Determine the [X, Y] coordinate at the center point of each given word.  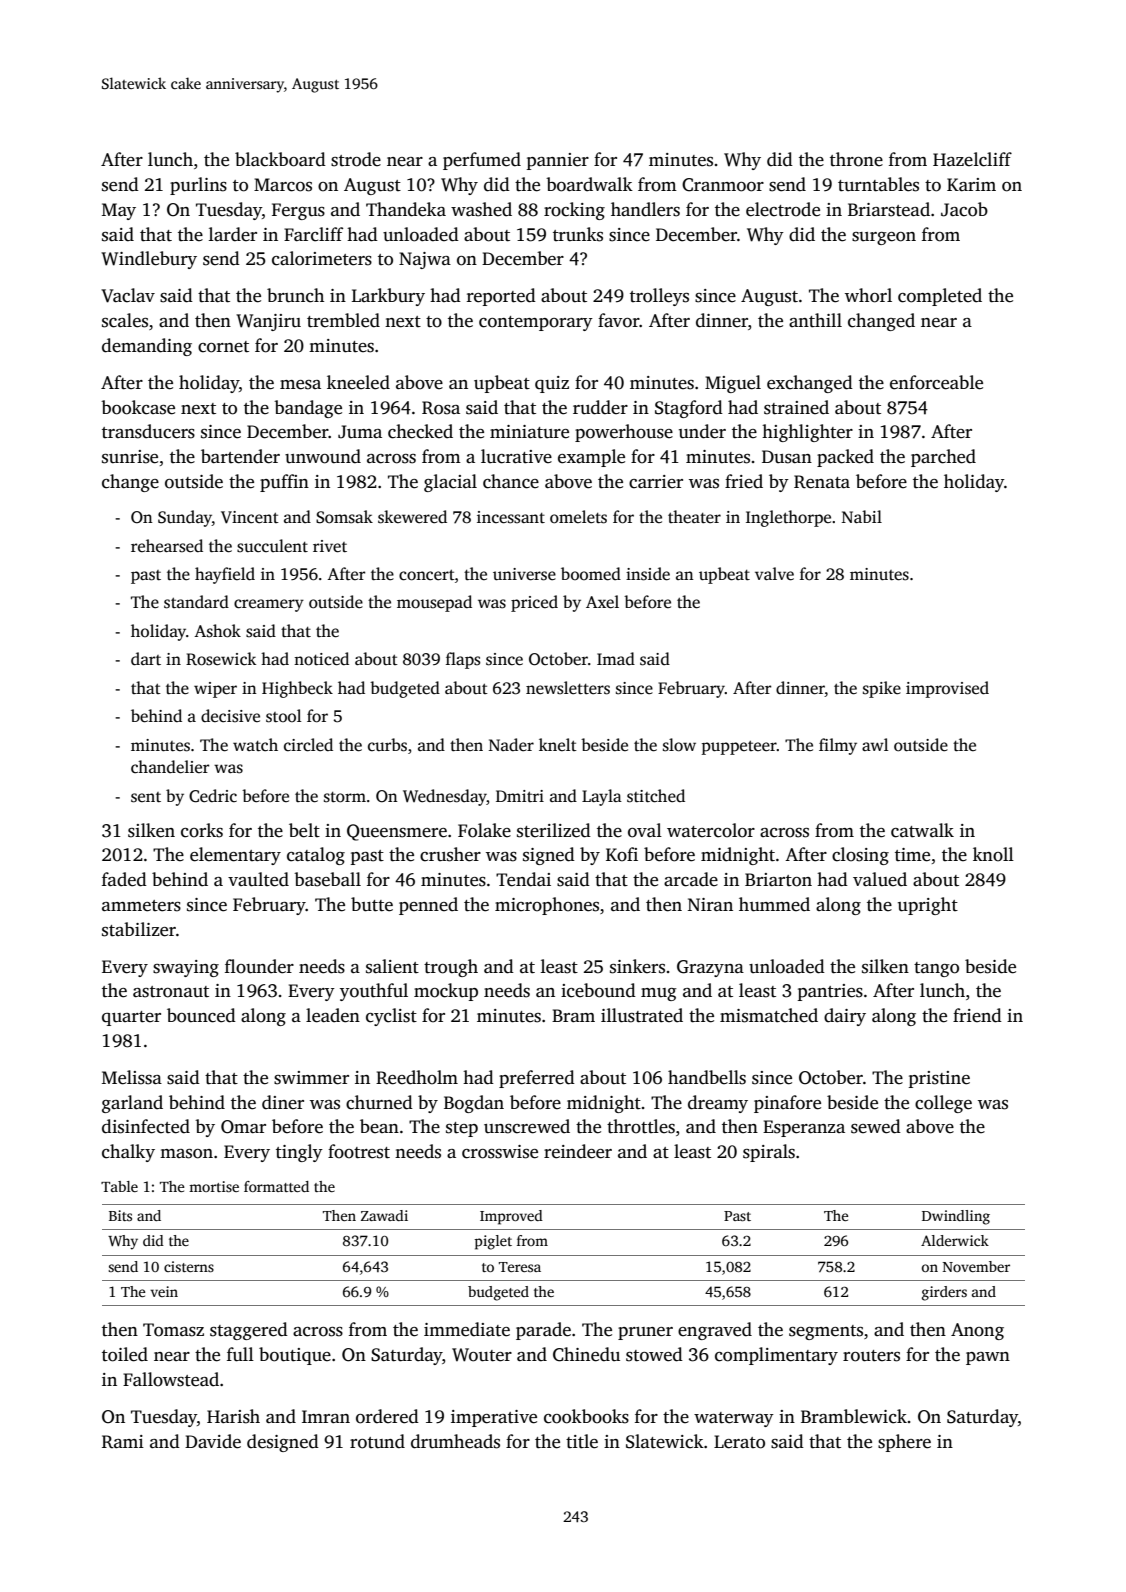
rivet [330, 546]
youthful [374, 992]
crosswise [500, 1152]
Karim [971, 184]
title [582, 1441]
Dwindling [956, 1217]
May [119, 211]
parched [943, 458]
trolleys [659, 297]
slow [679, 745]
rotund [377, 1441]
